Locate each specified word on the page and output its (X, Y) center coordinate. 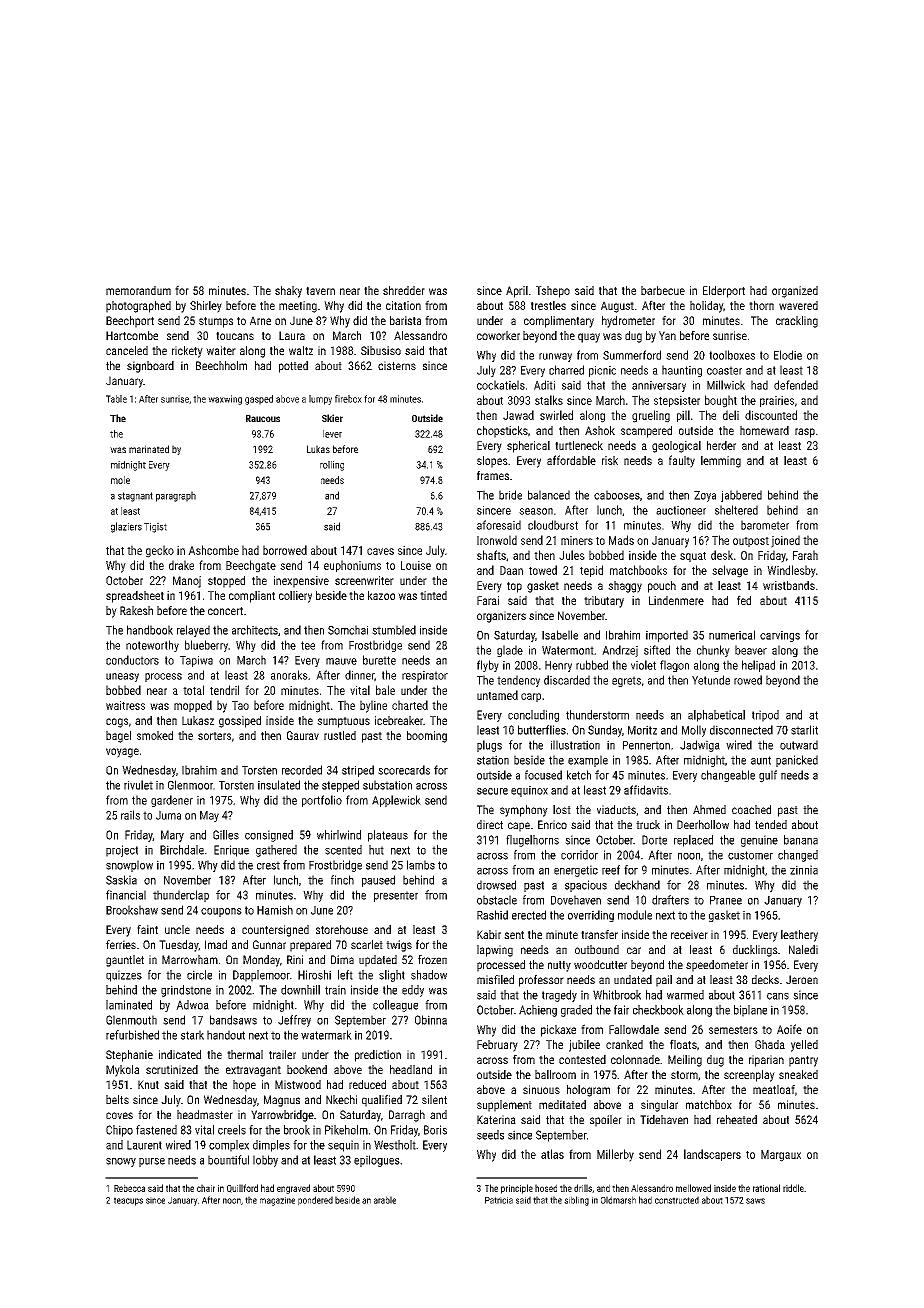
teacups (128, 1201)
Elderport (724, 292)
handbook (150, 630)
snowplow (129, 866)
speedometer (717, 966)
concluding (533, 716)
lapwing (495, 951)
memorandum (138, 290)
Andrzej (620, 651)
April (517, 292)
